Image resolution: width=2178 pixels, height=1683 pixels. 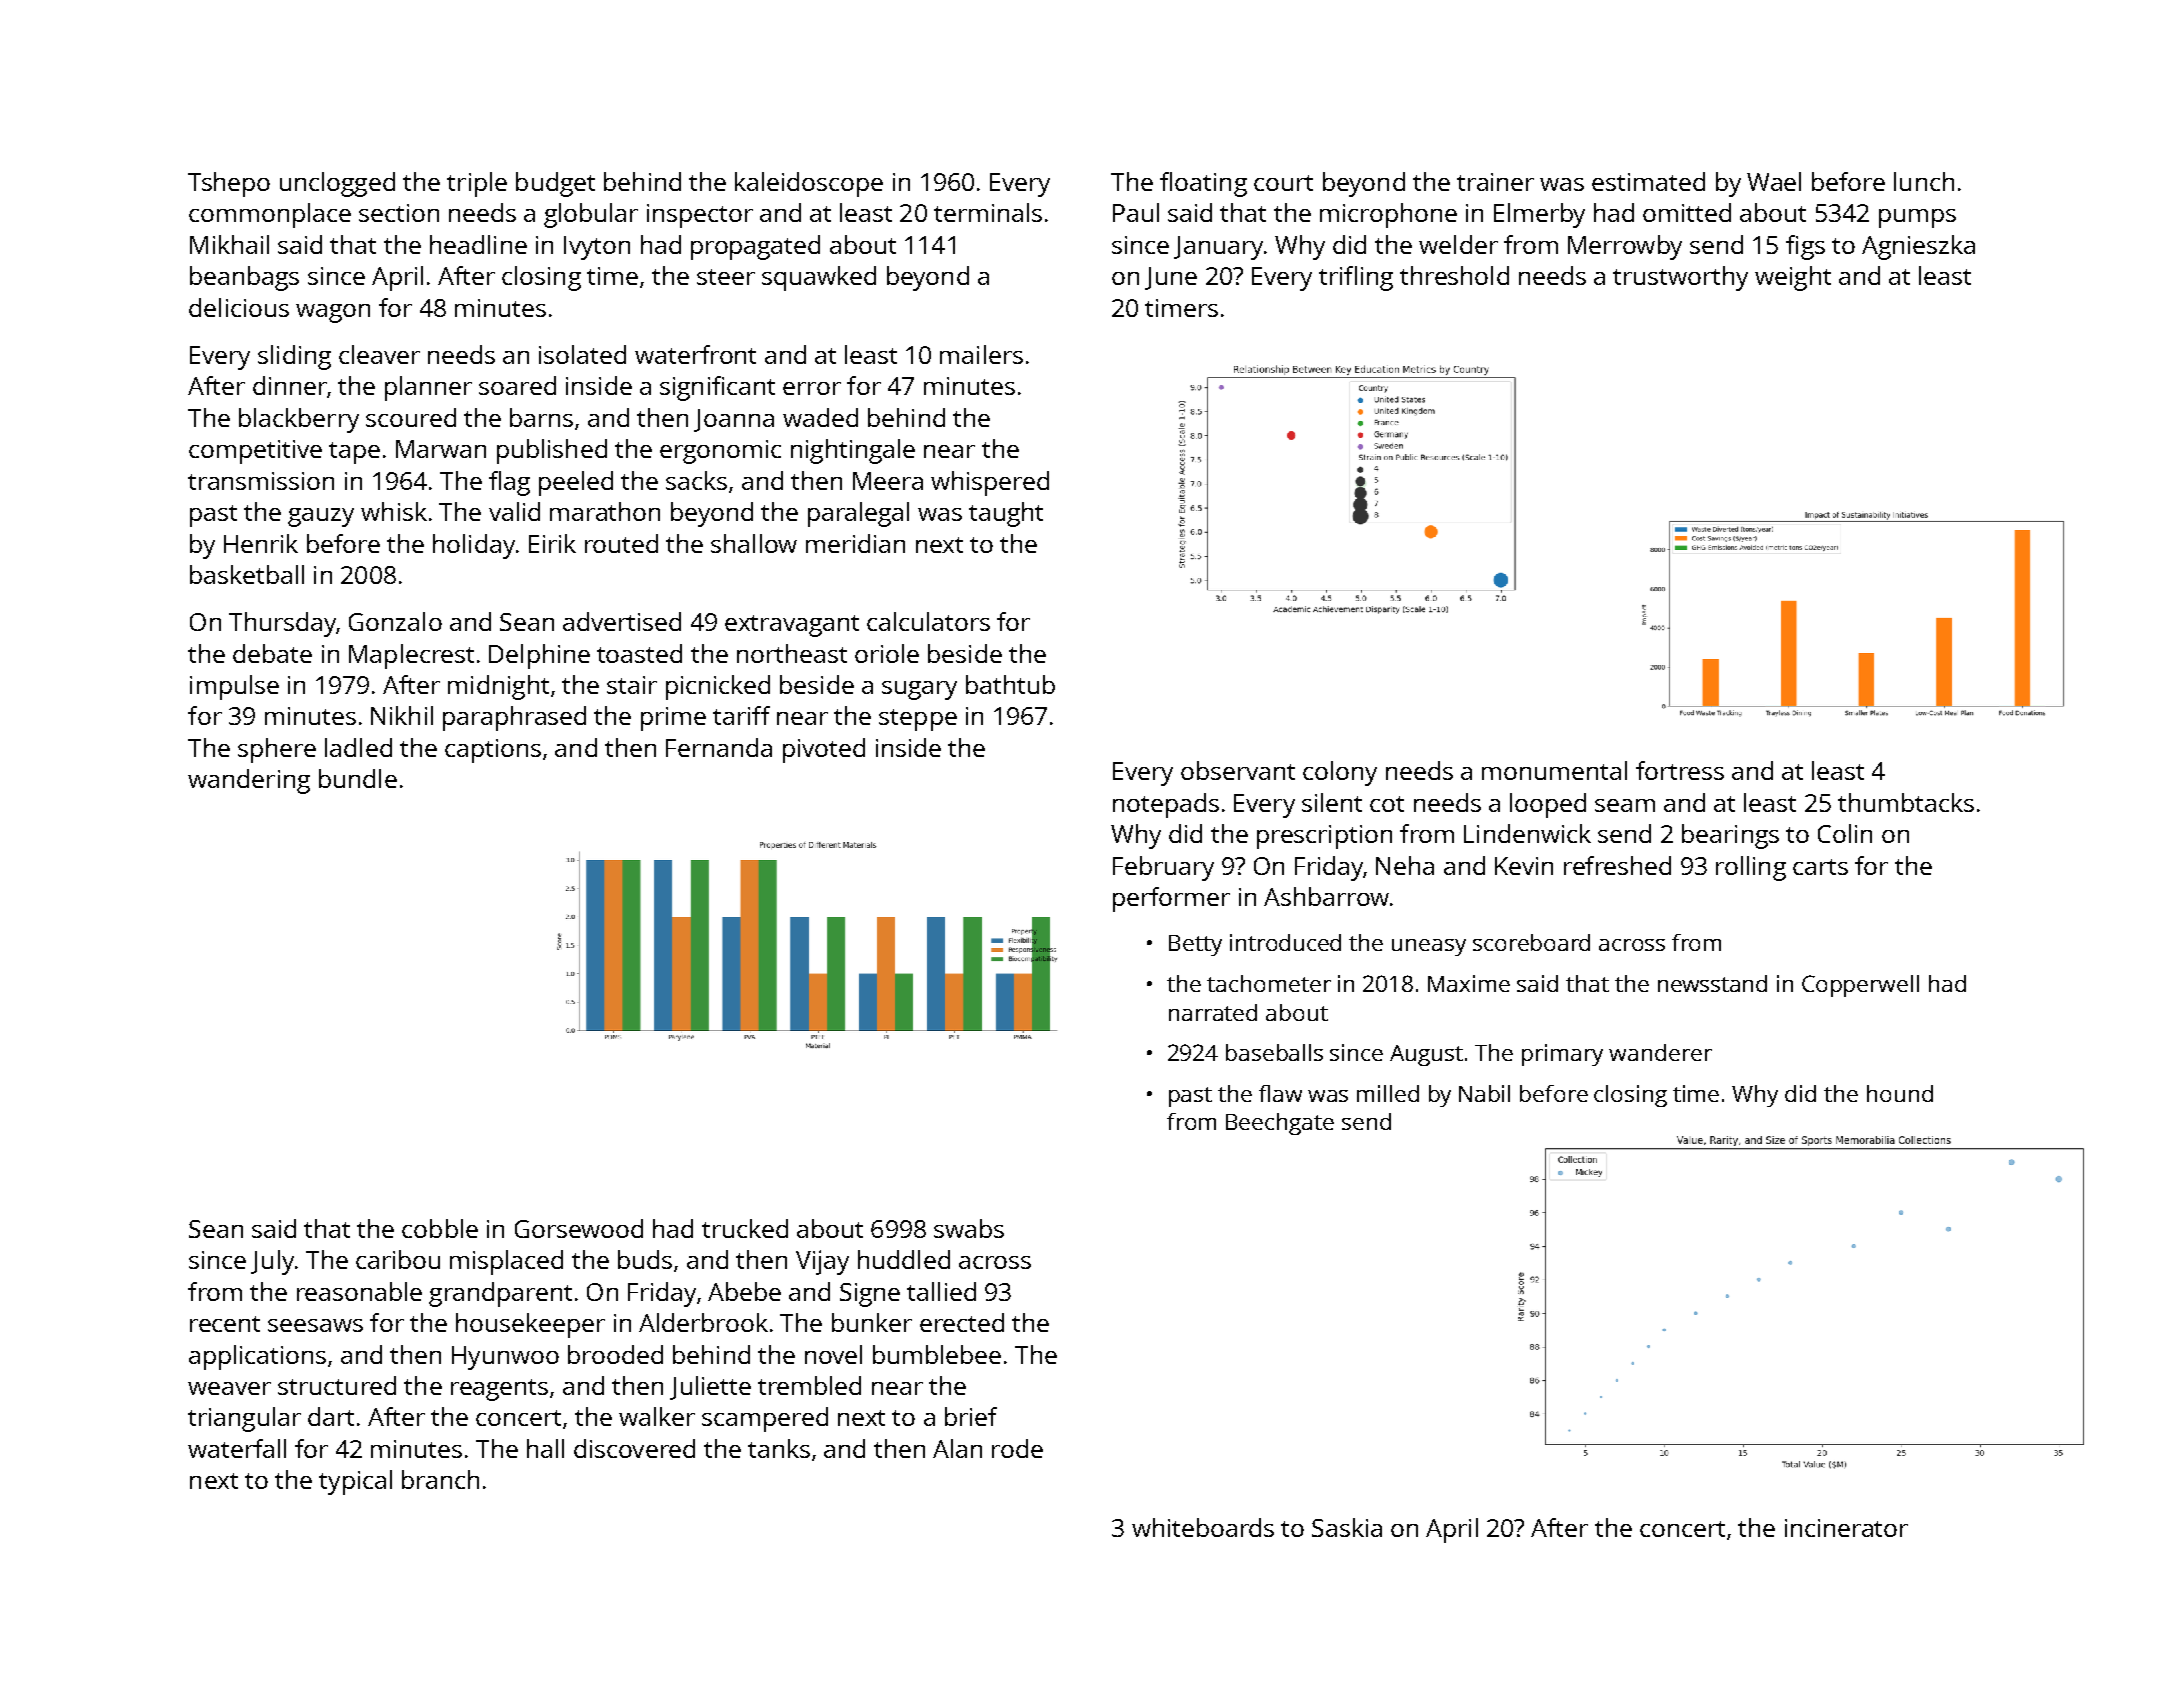 What do you see at coordinates (1906, 802) in the page?
I see `thumbtacks` at bounding box center [1906, 802].
